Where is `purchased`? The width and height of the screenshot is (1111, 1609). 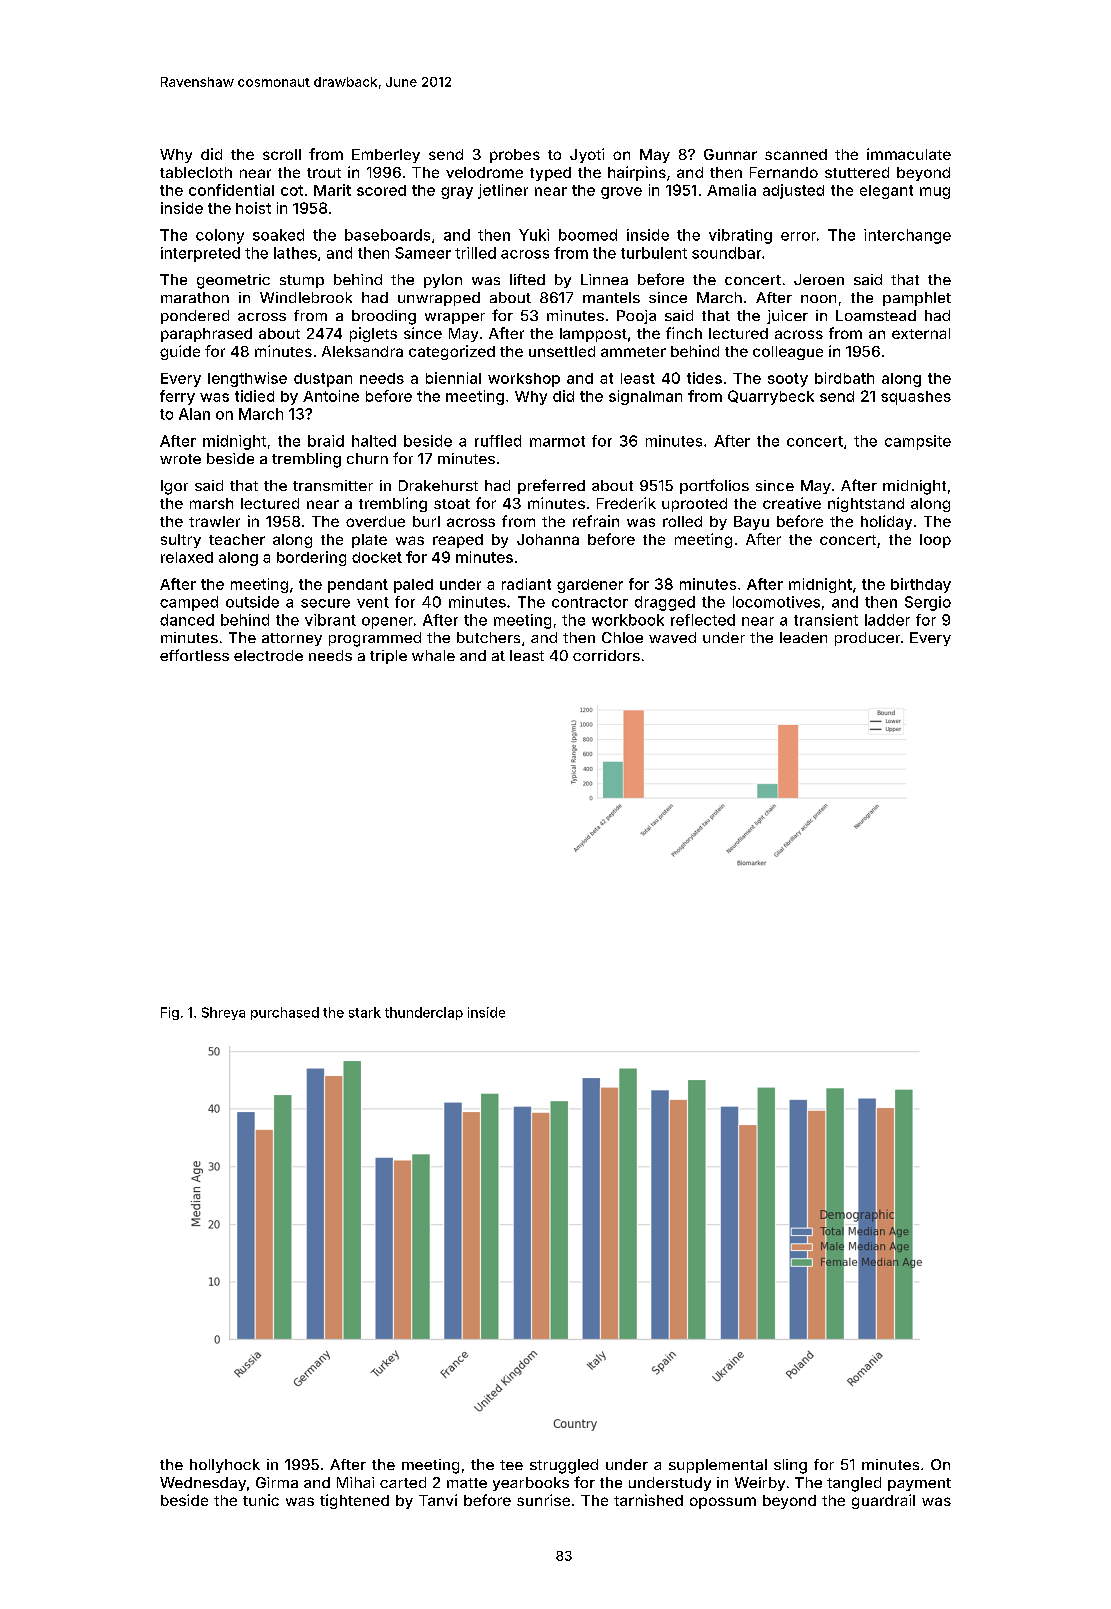 purchased is located at coordinates (285, 1013).
